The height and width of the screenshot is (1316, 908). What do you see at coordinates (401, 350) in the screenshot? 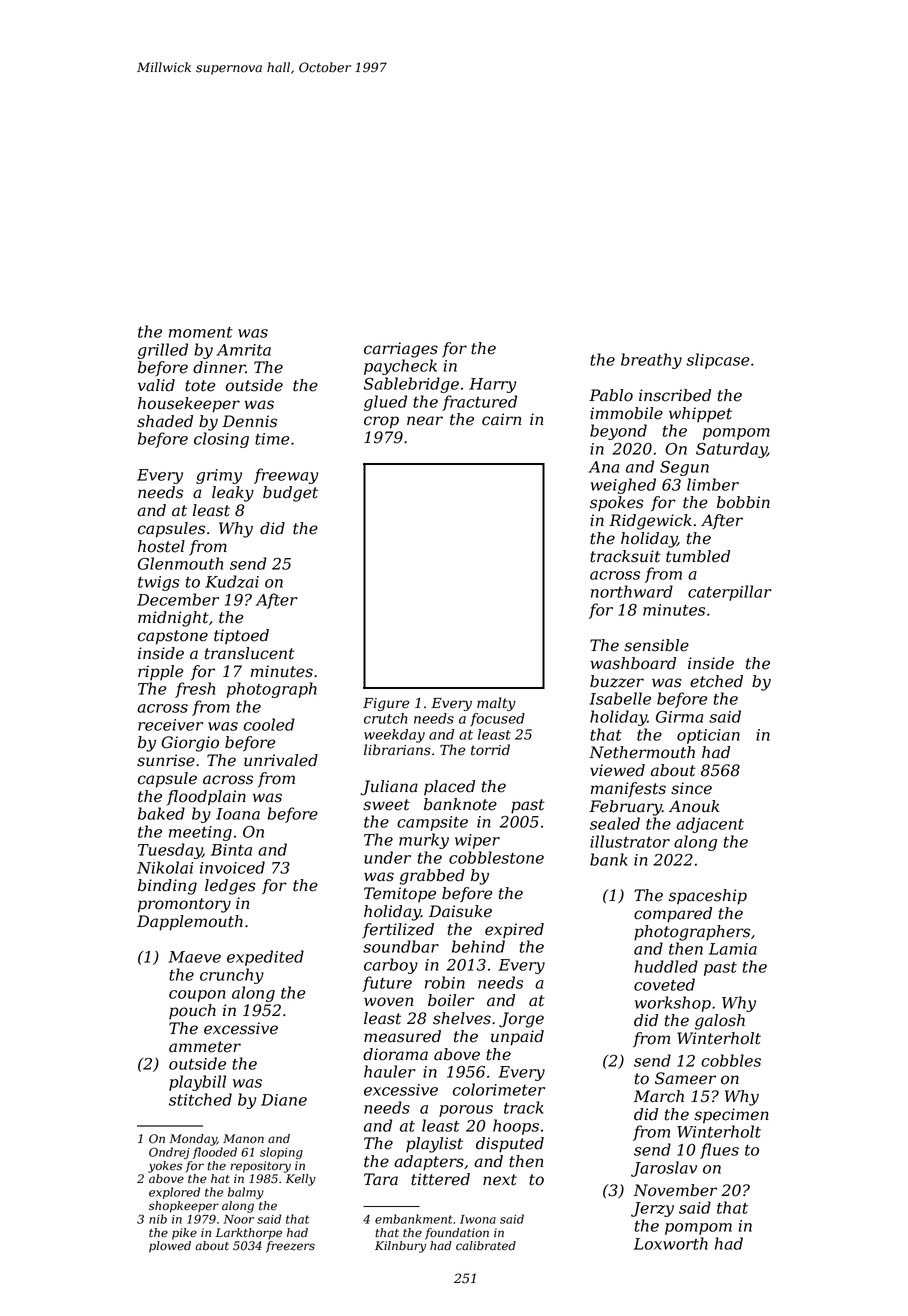
I see `carriages` at bounding box center [401, 350].
